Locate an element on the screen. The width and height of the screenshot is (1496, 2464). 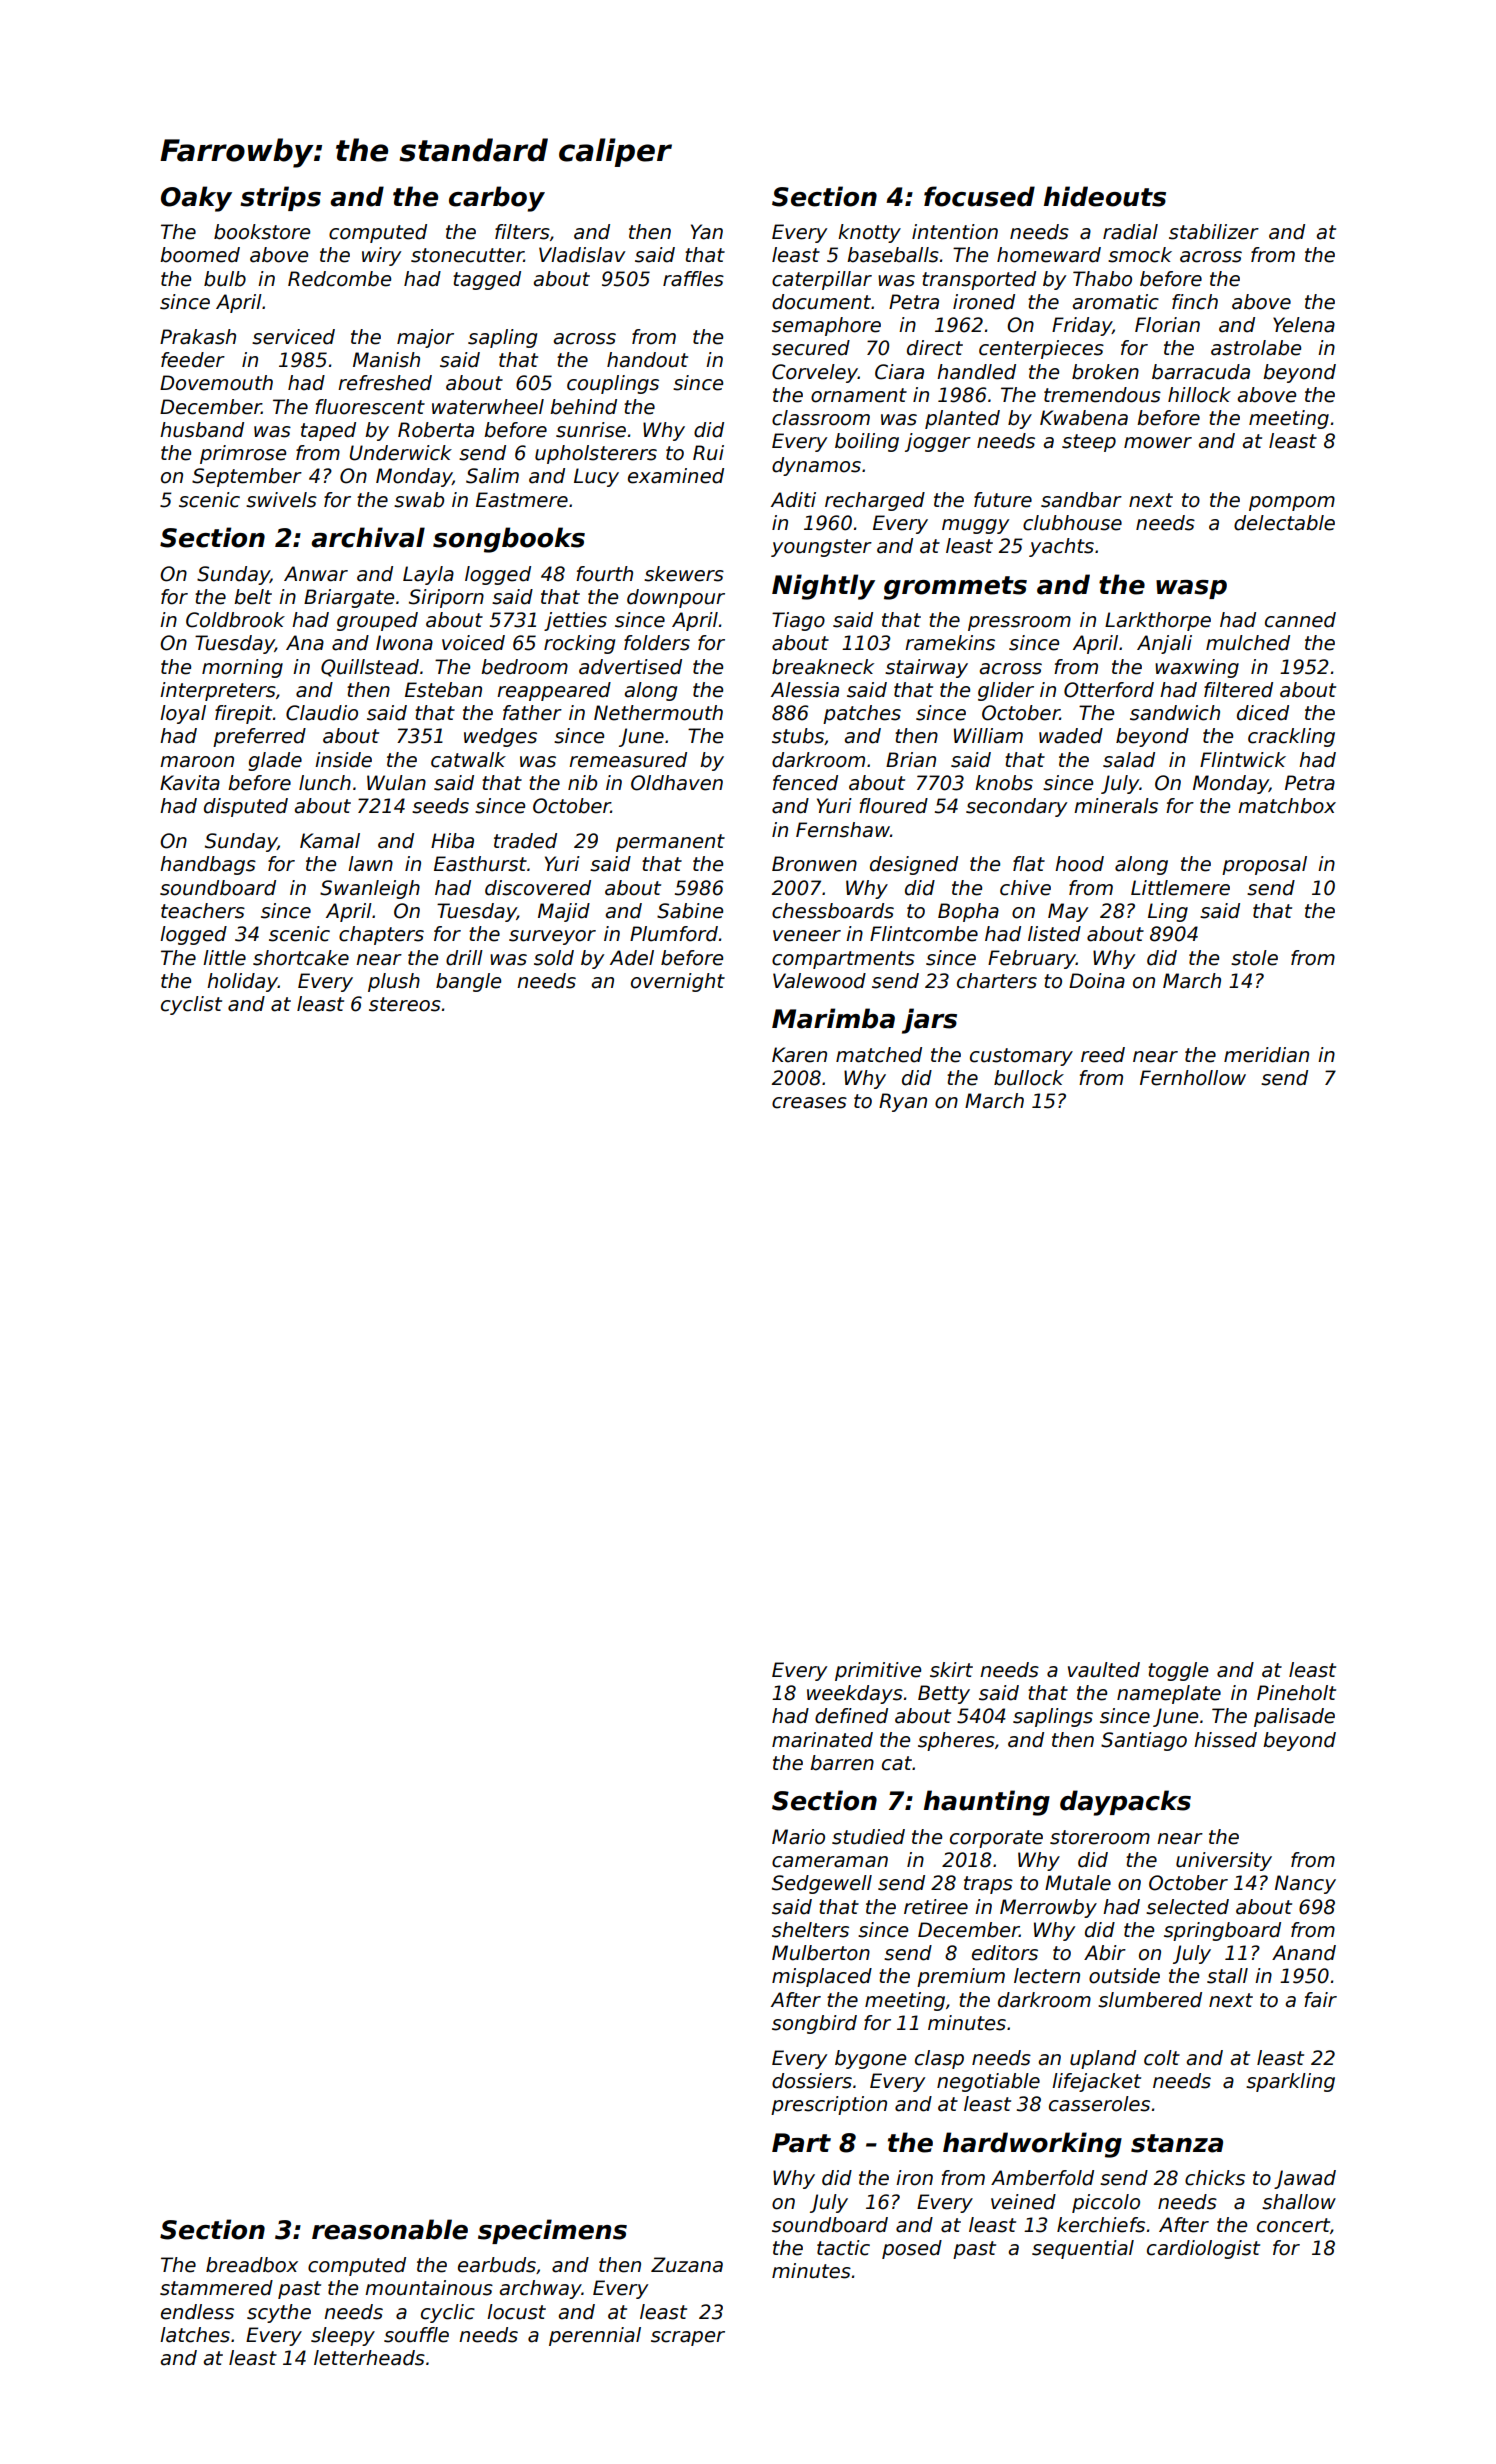
hideouts is located at coordinates (1105, 196).
